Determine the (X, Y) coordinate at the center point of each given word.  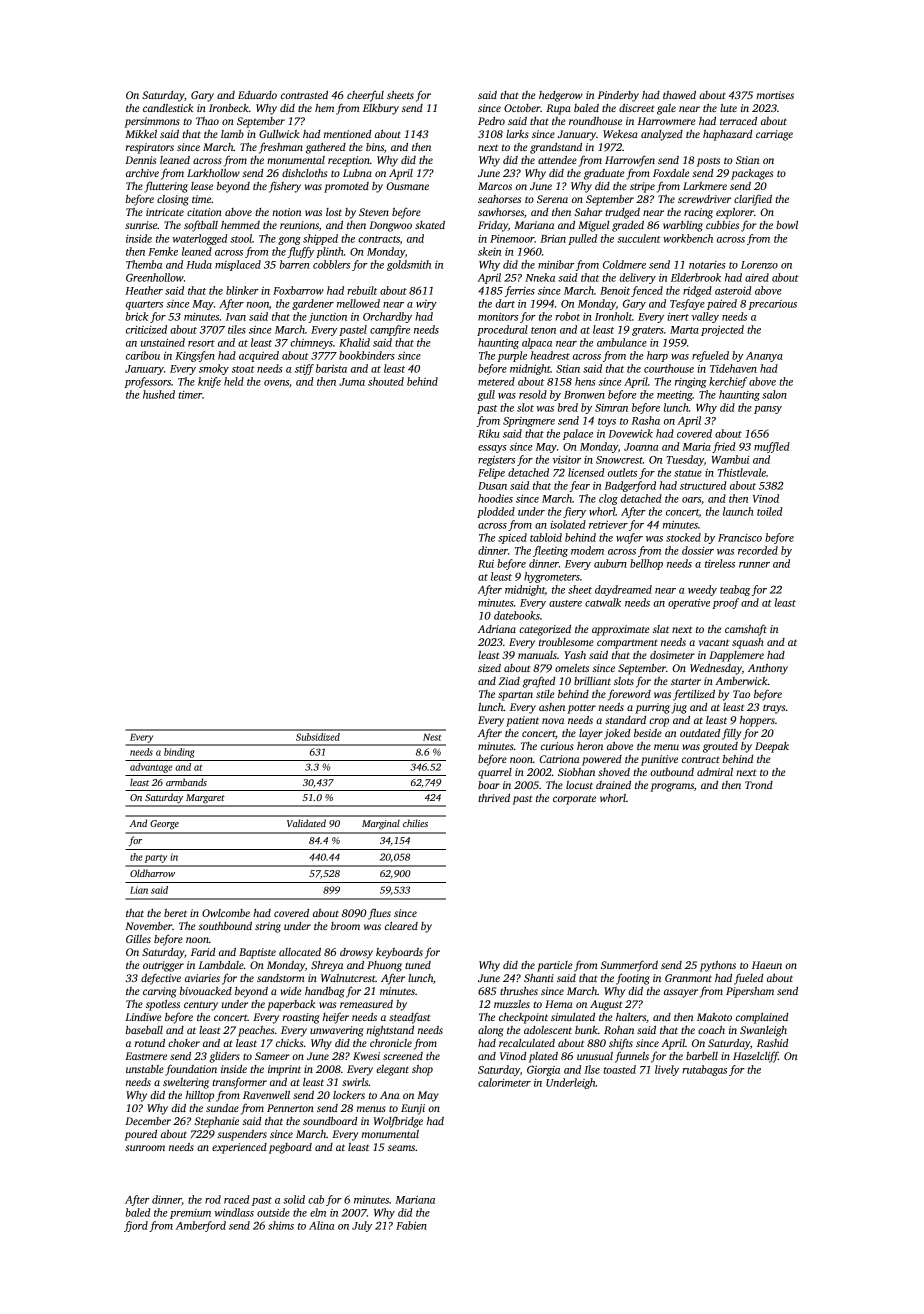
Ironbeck (229, 108)
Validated (306, 823)
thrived (494, 798)
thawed (679, 95)
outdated (700, 733)
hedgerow (561, 96)
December (148, 1121)
